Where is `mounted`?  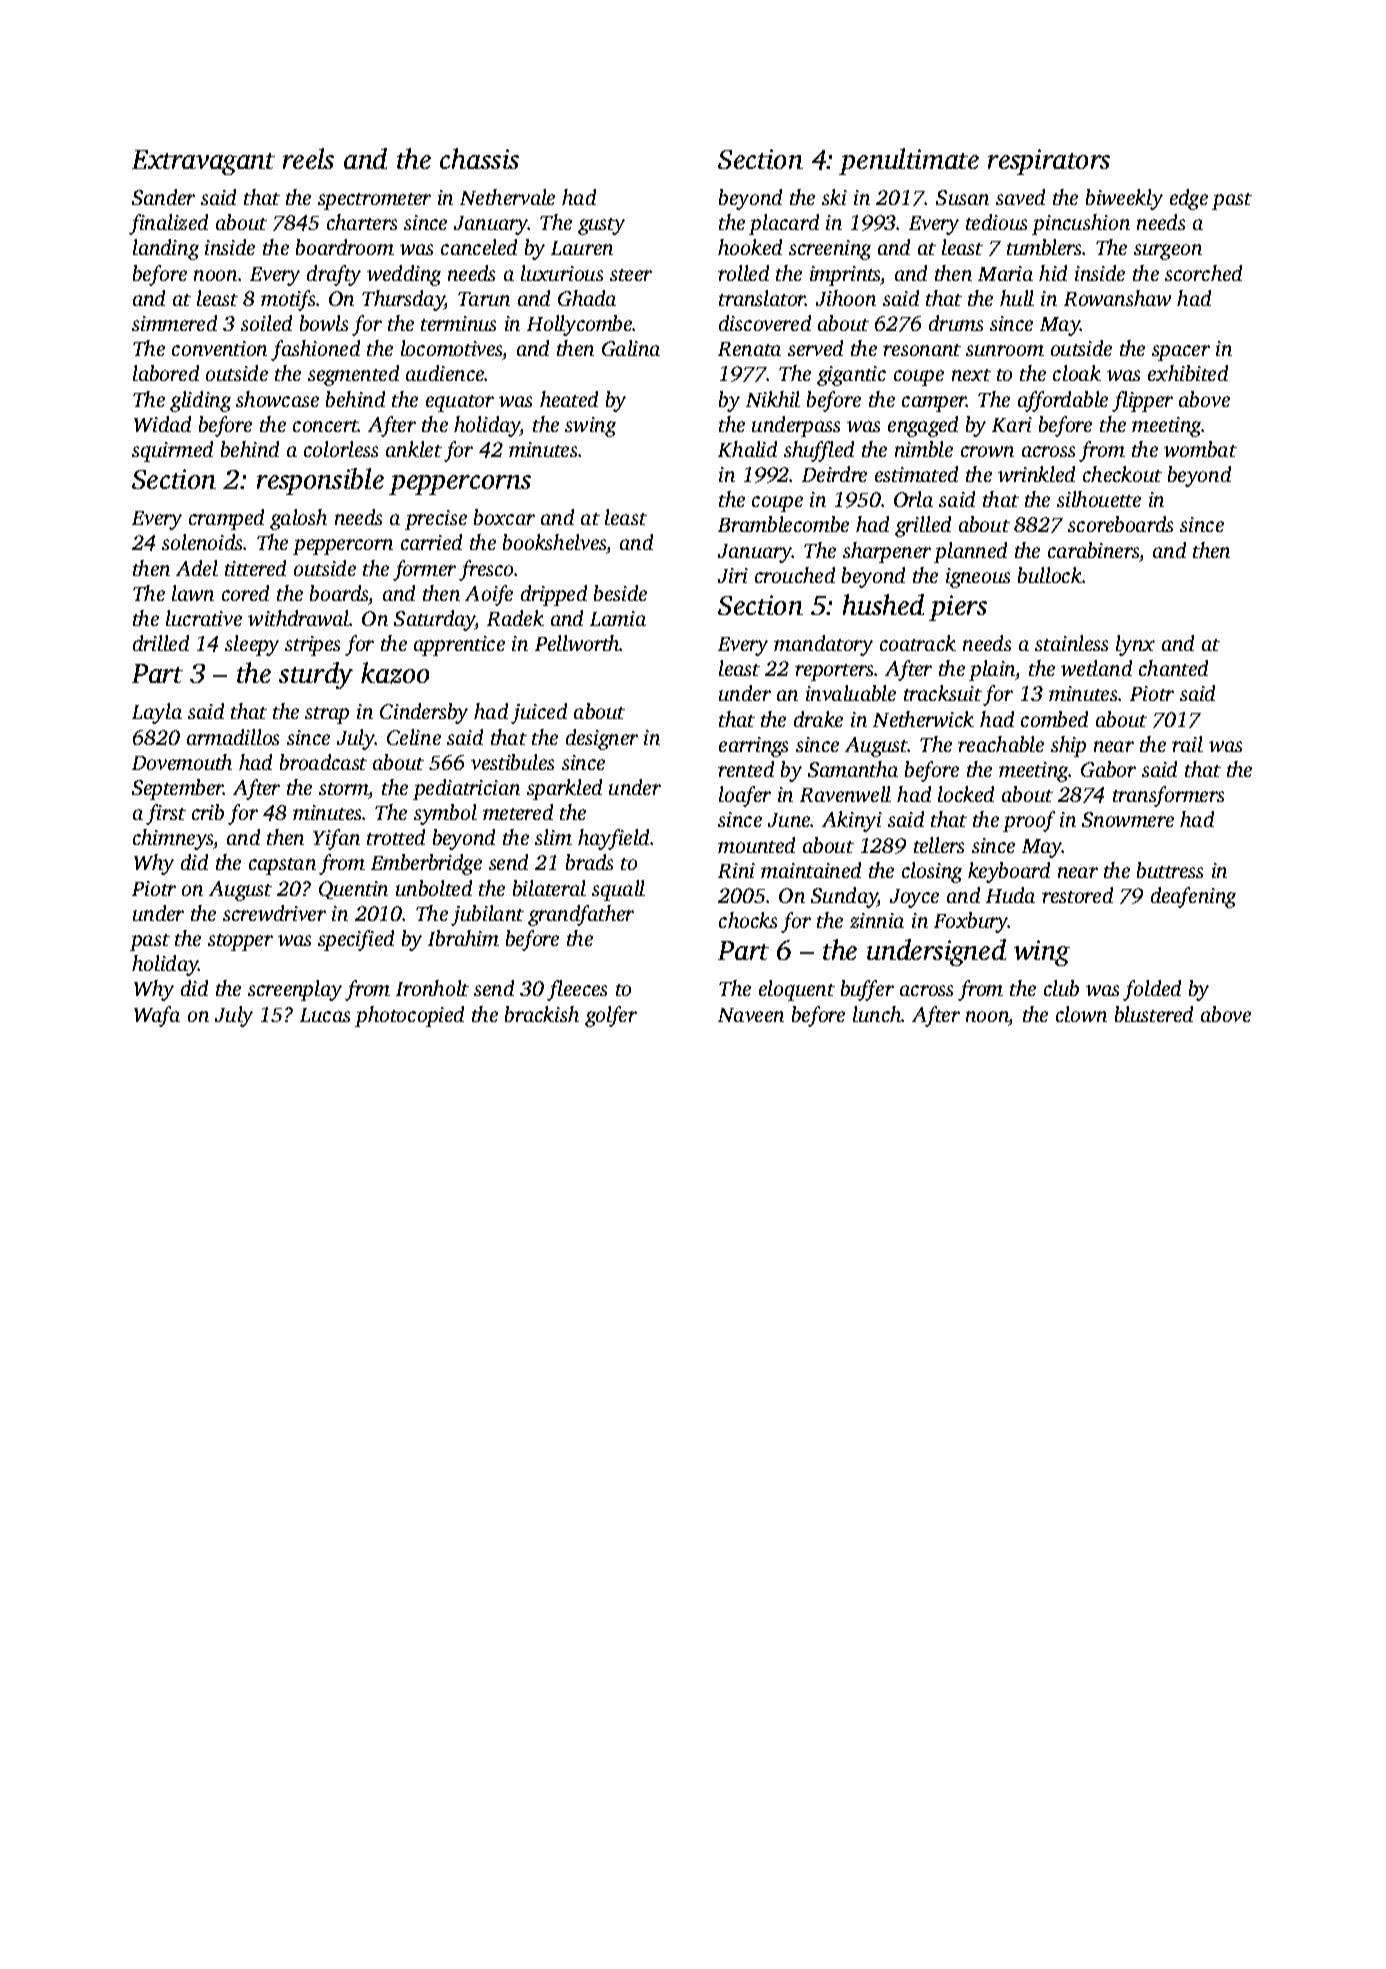
mounted is located at coordinates (756, 845).
